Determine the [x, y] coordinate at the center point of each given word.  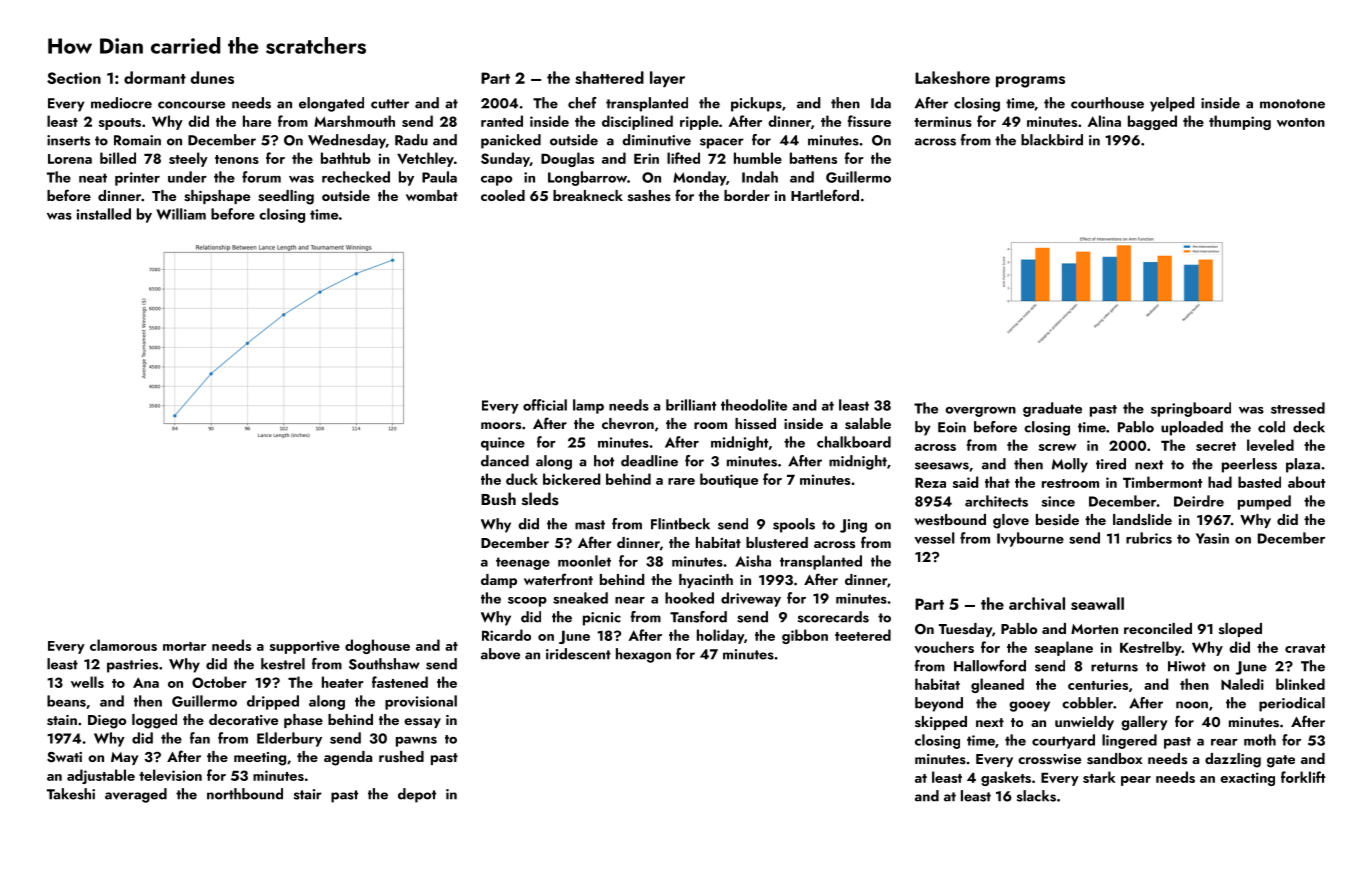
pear [1136, 781]
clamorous [123, 645]
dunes [212, 77]
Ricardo [506, 635]
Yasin [1212, 538]
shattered [609, 77]
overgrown [980, 412]
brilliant [691, 405]
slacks [1036, 796]
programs [1030, 82]
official [545, 405]
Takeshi [71, 794]
